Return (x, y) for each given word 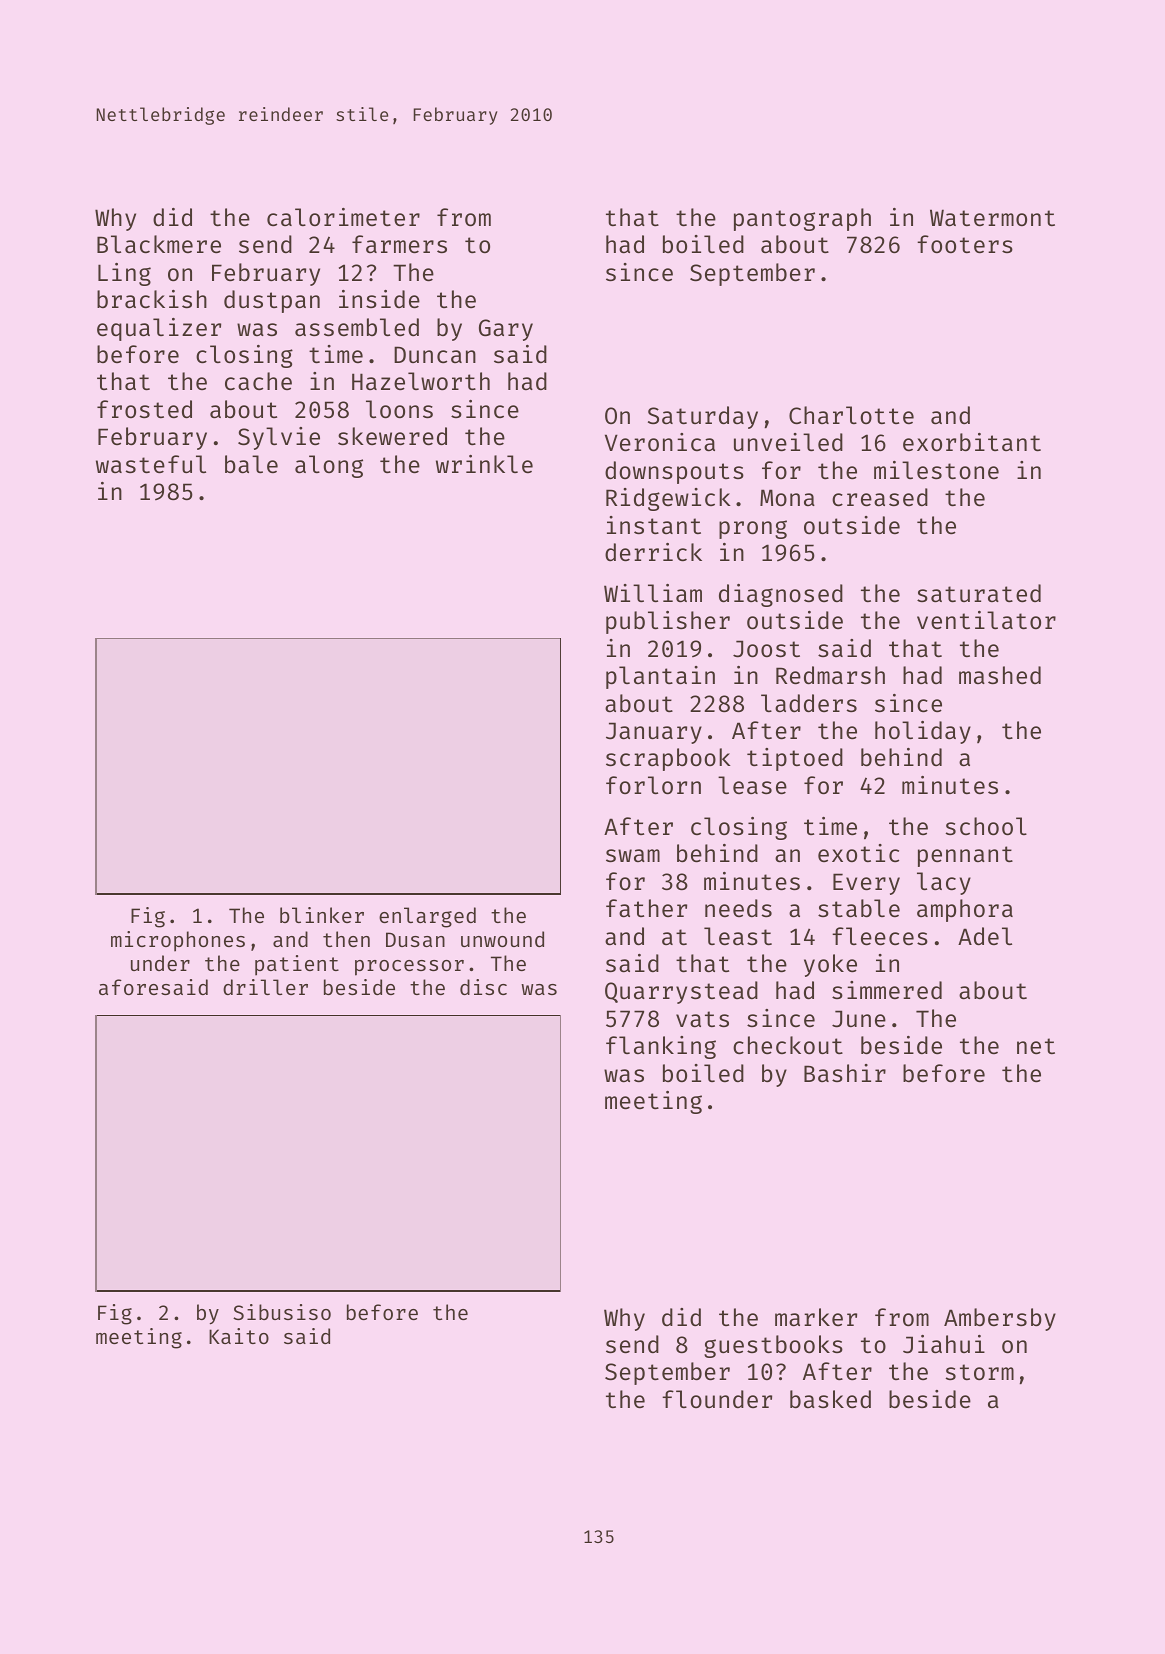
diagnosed (781, 595)
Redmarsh (830, 675)
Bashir (845, 1073)
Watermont (992, 217)
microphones (178, 941)
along (329, 466)
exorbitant (972, 442)
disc (483, 987)
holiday (923, 732)
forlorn (653, 785)
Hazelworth (421, 381)
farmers (399, 244)
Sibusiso (282, 1312)
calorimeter (343, 217)
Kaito (239, 1336)
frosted (144, 409)
